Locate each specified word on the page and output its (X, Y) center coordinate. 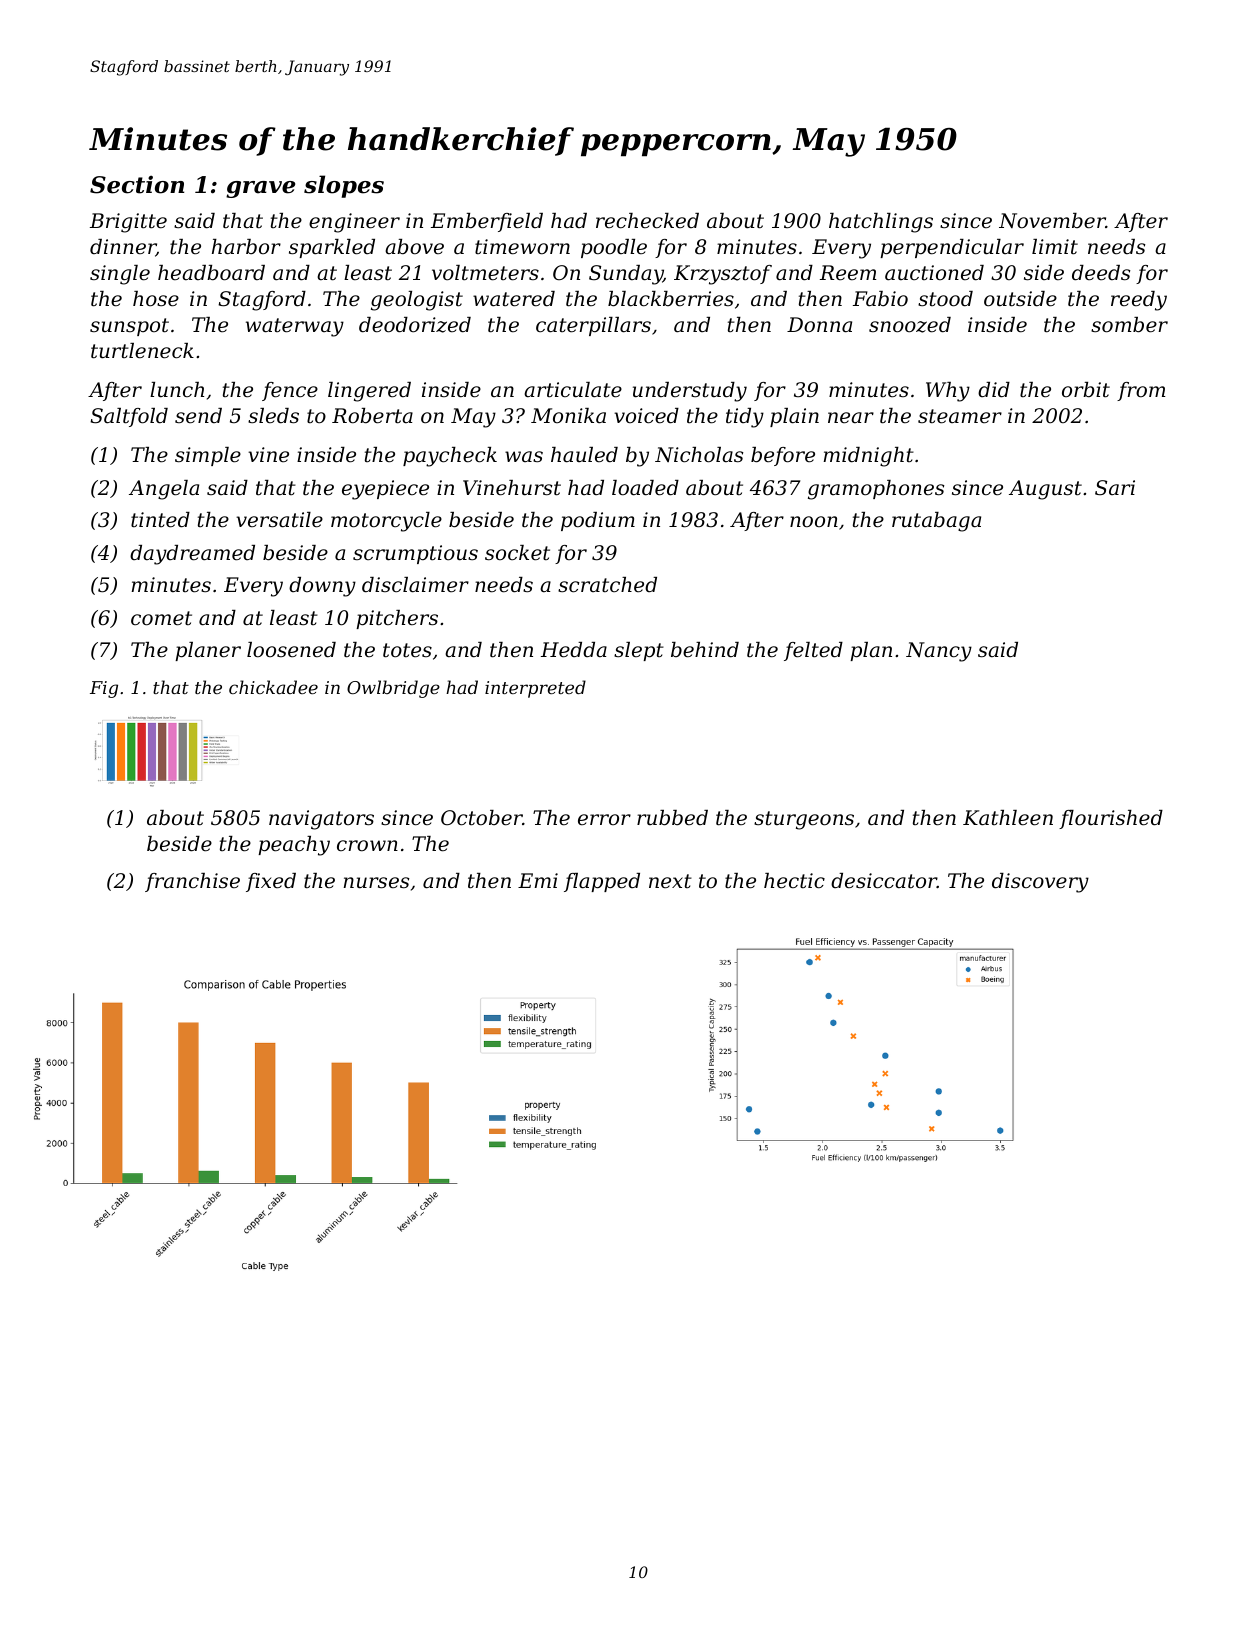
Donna (819, 325)
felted (813, 651)
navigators (321, 820)
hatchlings (881, 223)
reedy (1139, 301)
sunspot (129, 327)
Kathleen (1008, 818)
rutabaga (936, 522)
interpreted (535, 689)
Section (137, 184)
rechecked (647, 221)
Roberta (372, 416)
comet (161, 618)
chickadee (273, 687)
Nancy (939, 652)
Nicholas (699, 455)
